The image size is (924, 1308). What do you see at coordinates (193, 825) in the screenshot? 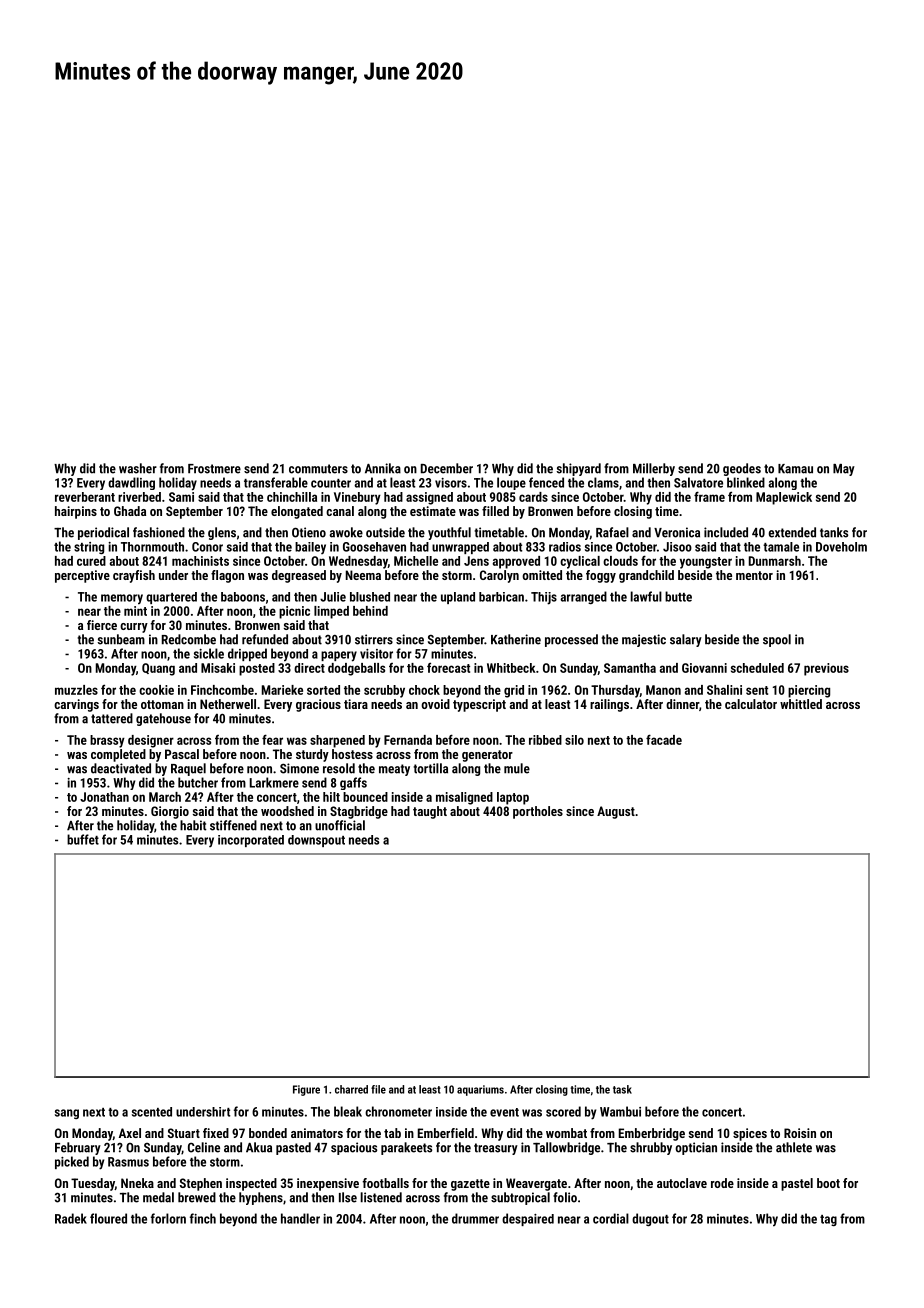
I see `habit` at bounding box center [193, 825].
